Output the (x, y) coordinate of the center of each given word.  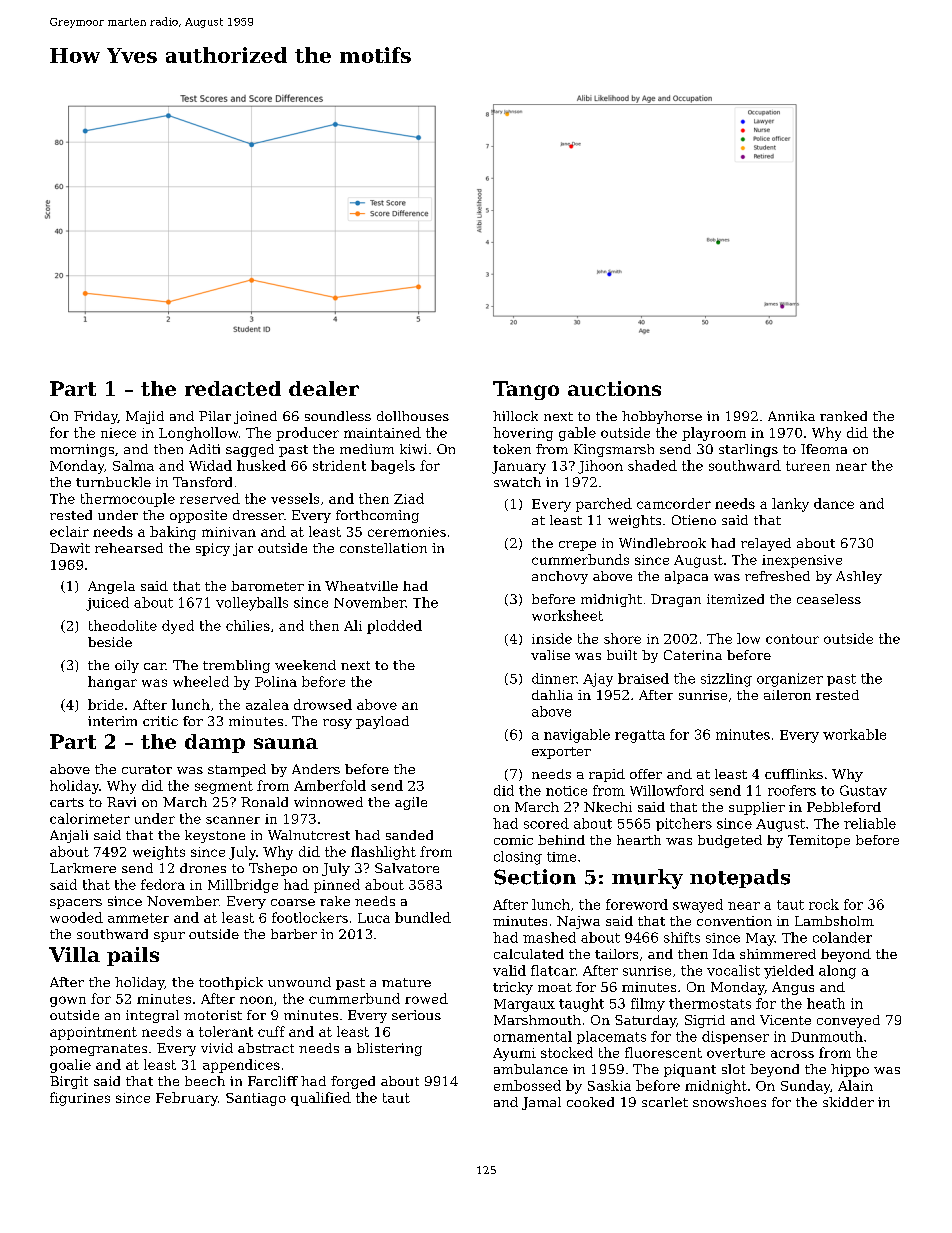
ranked (843, 416)
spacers (76, 904)
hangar (112, 683)
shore (622, 638)
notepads (740, 878)
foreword (637, 904)
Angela (111, 587)
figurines (80, 1099)
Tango (526, 390)
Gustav (863, 790)
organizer (790, 680)
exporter (561, 753)
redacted (233, 388)
